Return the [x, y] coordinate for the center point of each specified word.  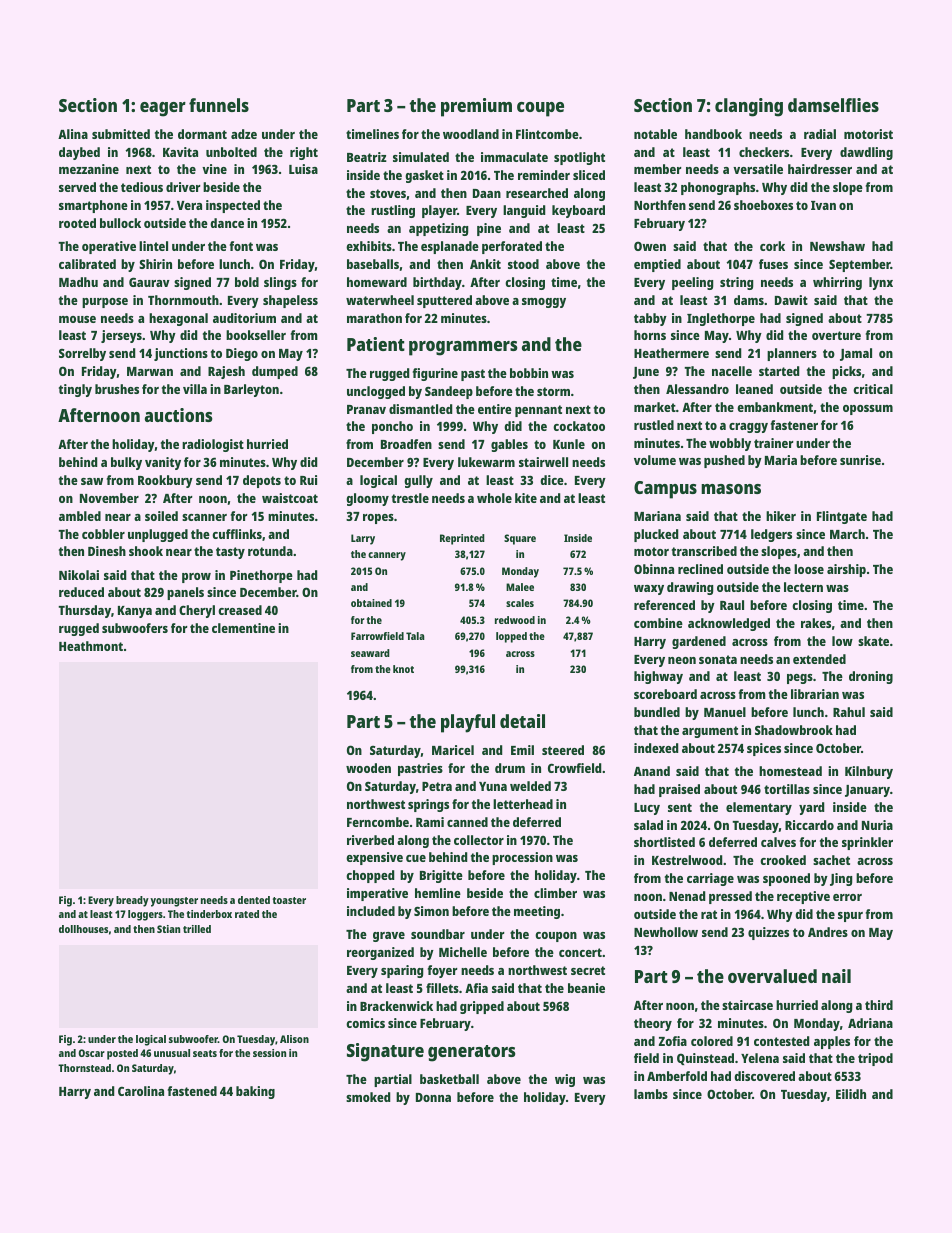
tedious [142, 187]
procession [522, 858]
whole [494, 498]
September [860, 265]
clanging [749, 107]
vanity [163, 463]
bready [132, 901]
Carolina [141, 1091]
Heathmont [91, 646]
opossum [868, 410]
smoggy [544, 303]
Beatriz [367, 157]
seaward [370, 653]
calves [778, 842]
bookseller [256, 335]
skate [873, 641]
